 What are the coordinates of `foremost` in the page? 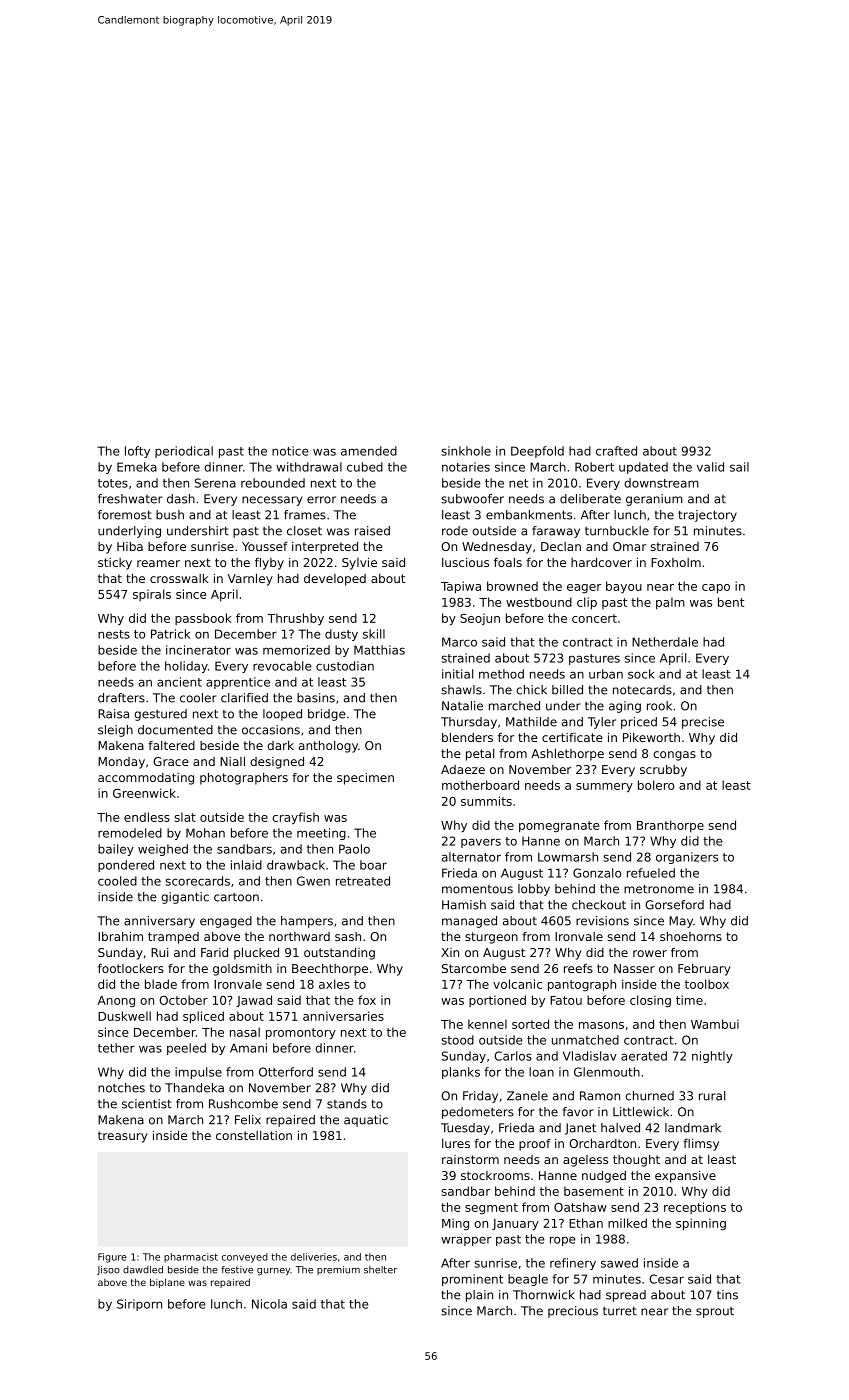 It's located at (125, 515).
